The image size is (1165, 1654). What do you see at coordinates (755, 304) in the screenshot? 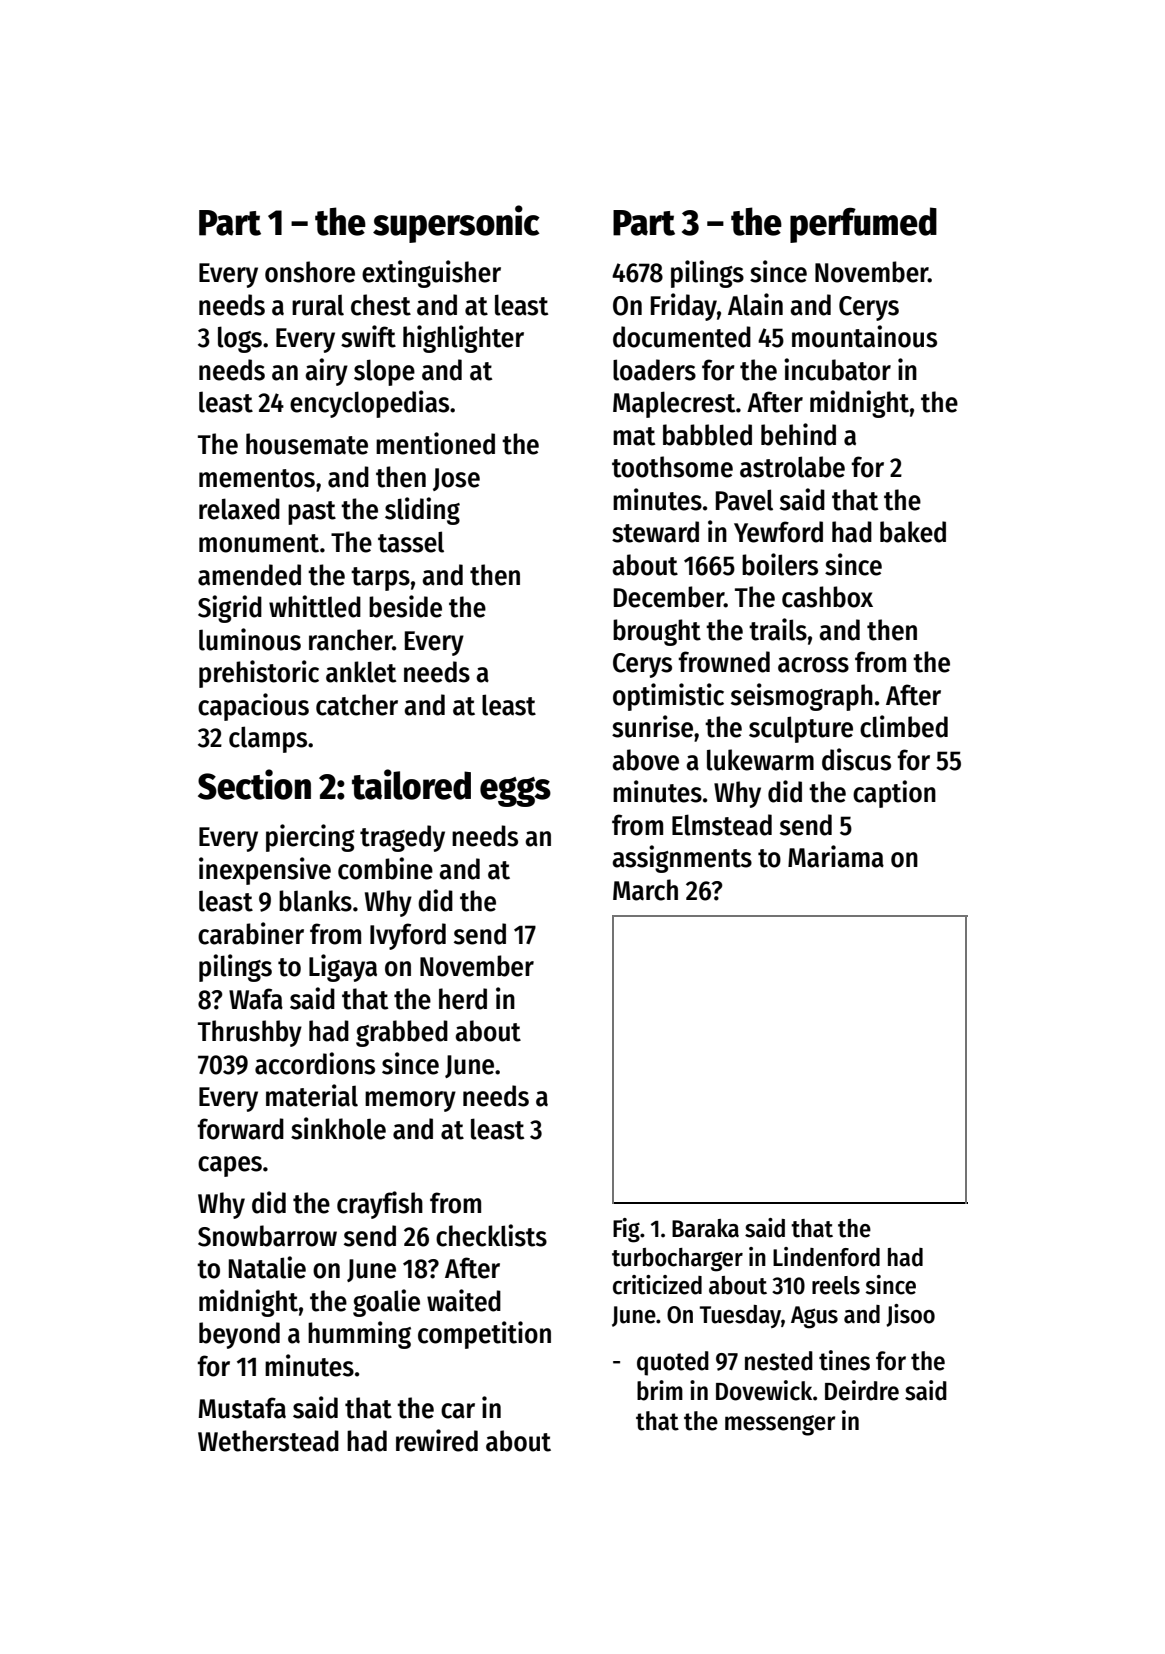
I see `Alain` at bounding box center [755, 304].
